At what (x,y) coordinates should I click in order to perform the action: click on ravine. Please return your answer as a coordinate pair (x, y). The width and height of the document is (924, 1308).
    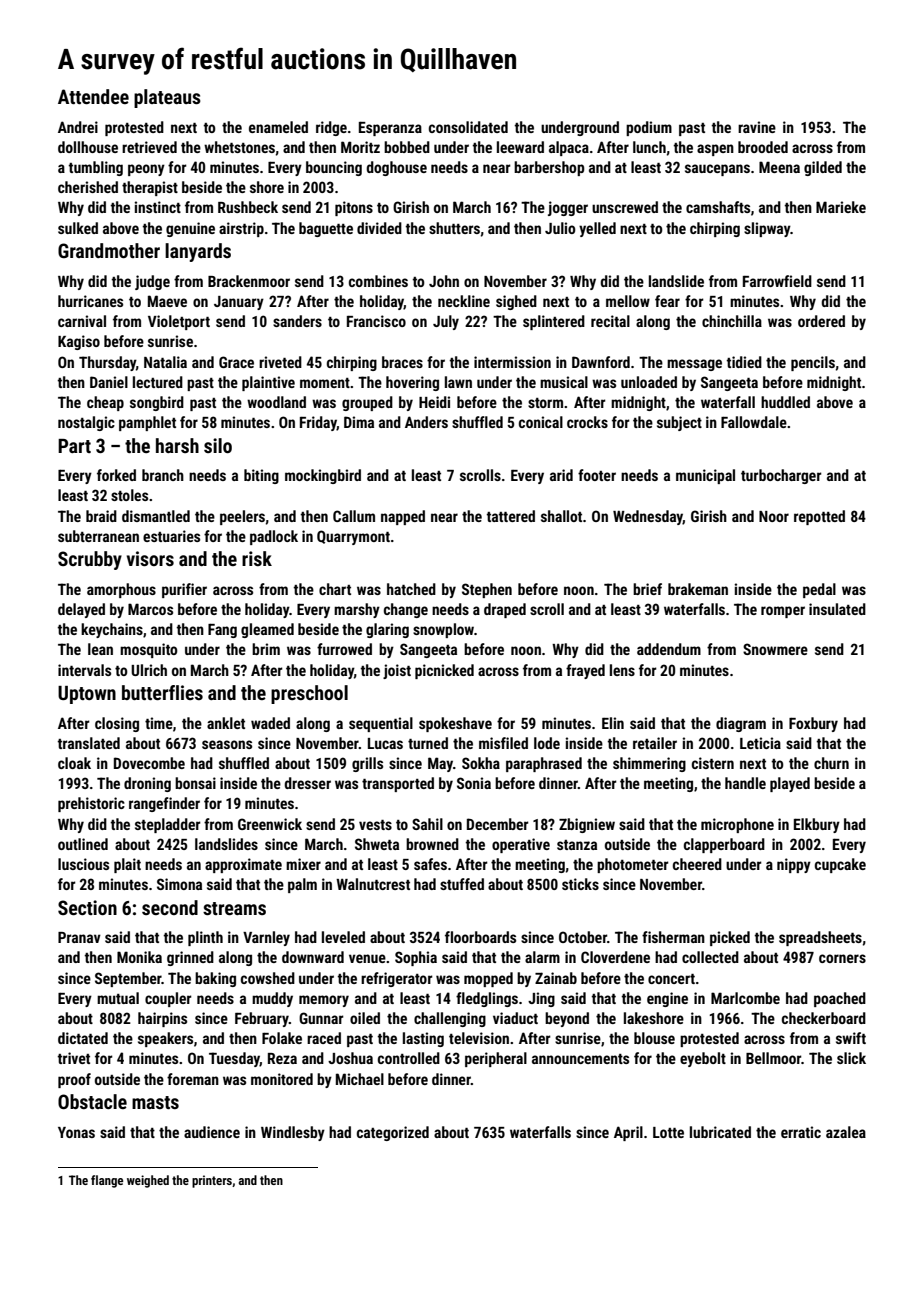
    Looking at the image, I should click on (757, 127).
